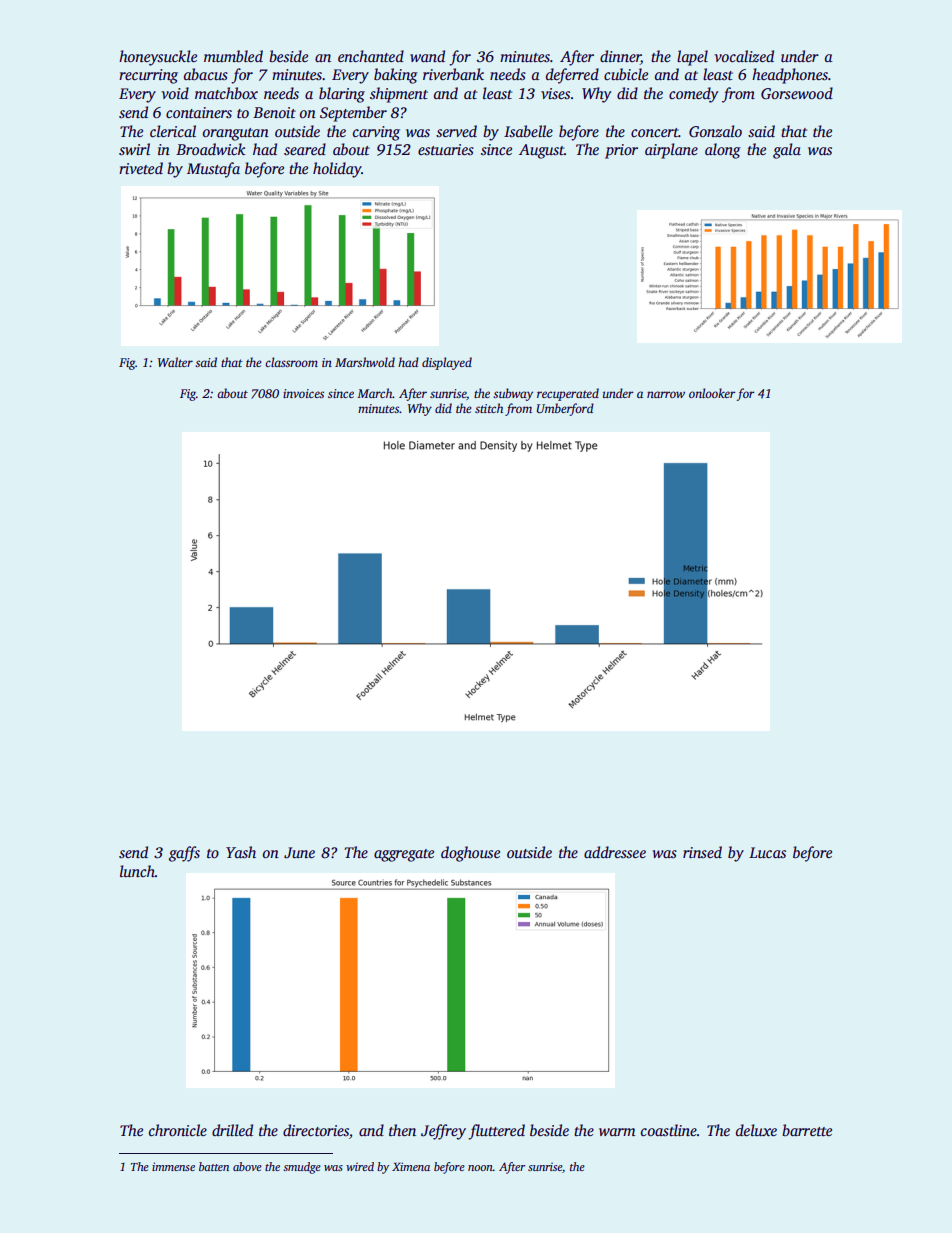 The image size is (952, 1233). What do you see at coordinates (712, 393) in the document?
I see `onlooker` at bounding box center [712, 393].
